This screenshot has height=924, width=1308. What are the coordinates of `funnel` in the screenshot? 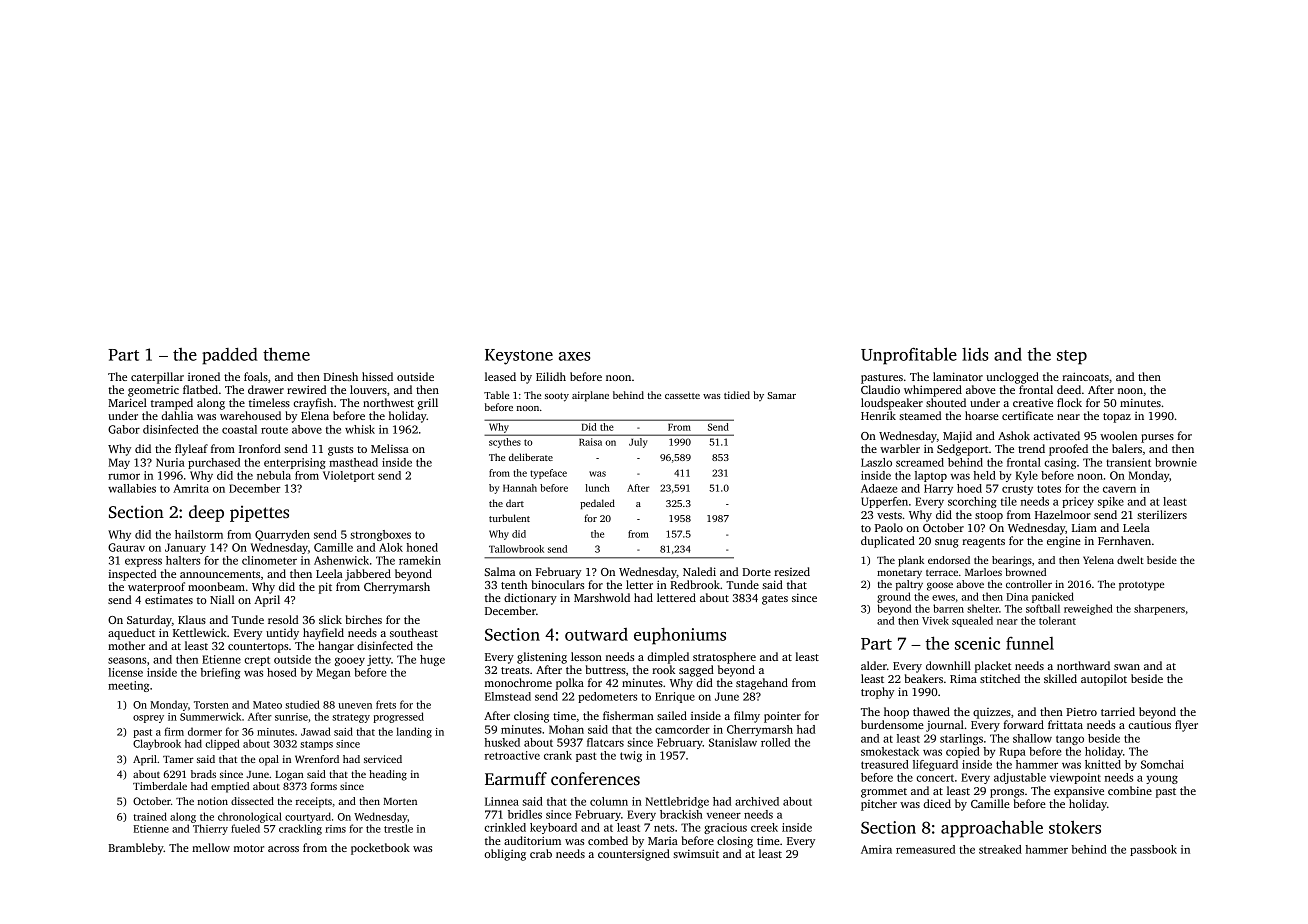 It's located at (1030, 643).
